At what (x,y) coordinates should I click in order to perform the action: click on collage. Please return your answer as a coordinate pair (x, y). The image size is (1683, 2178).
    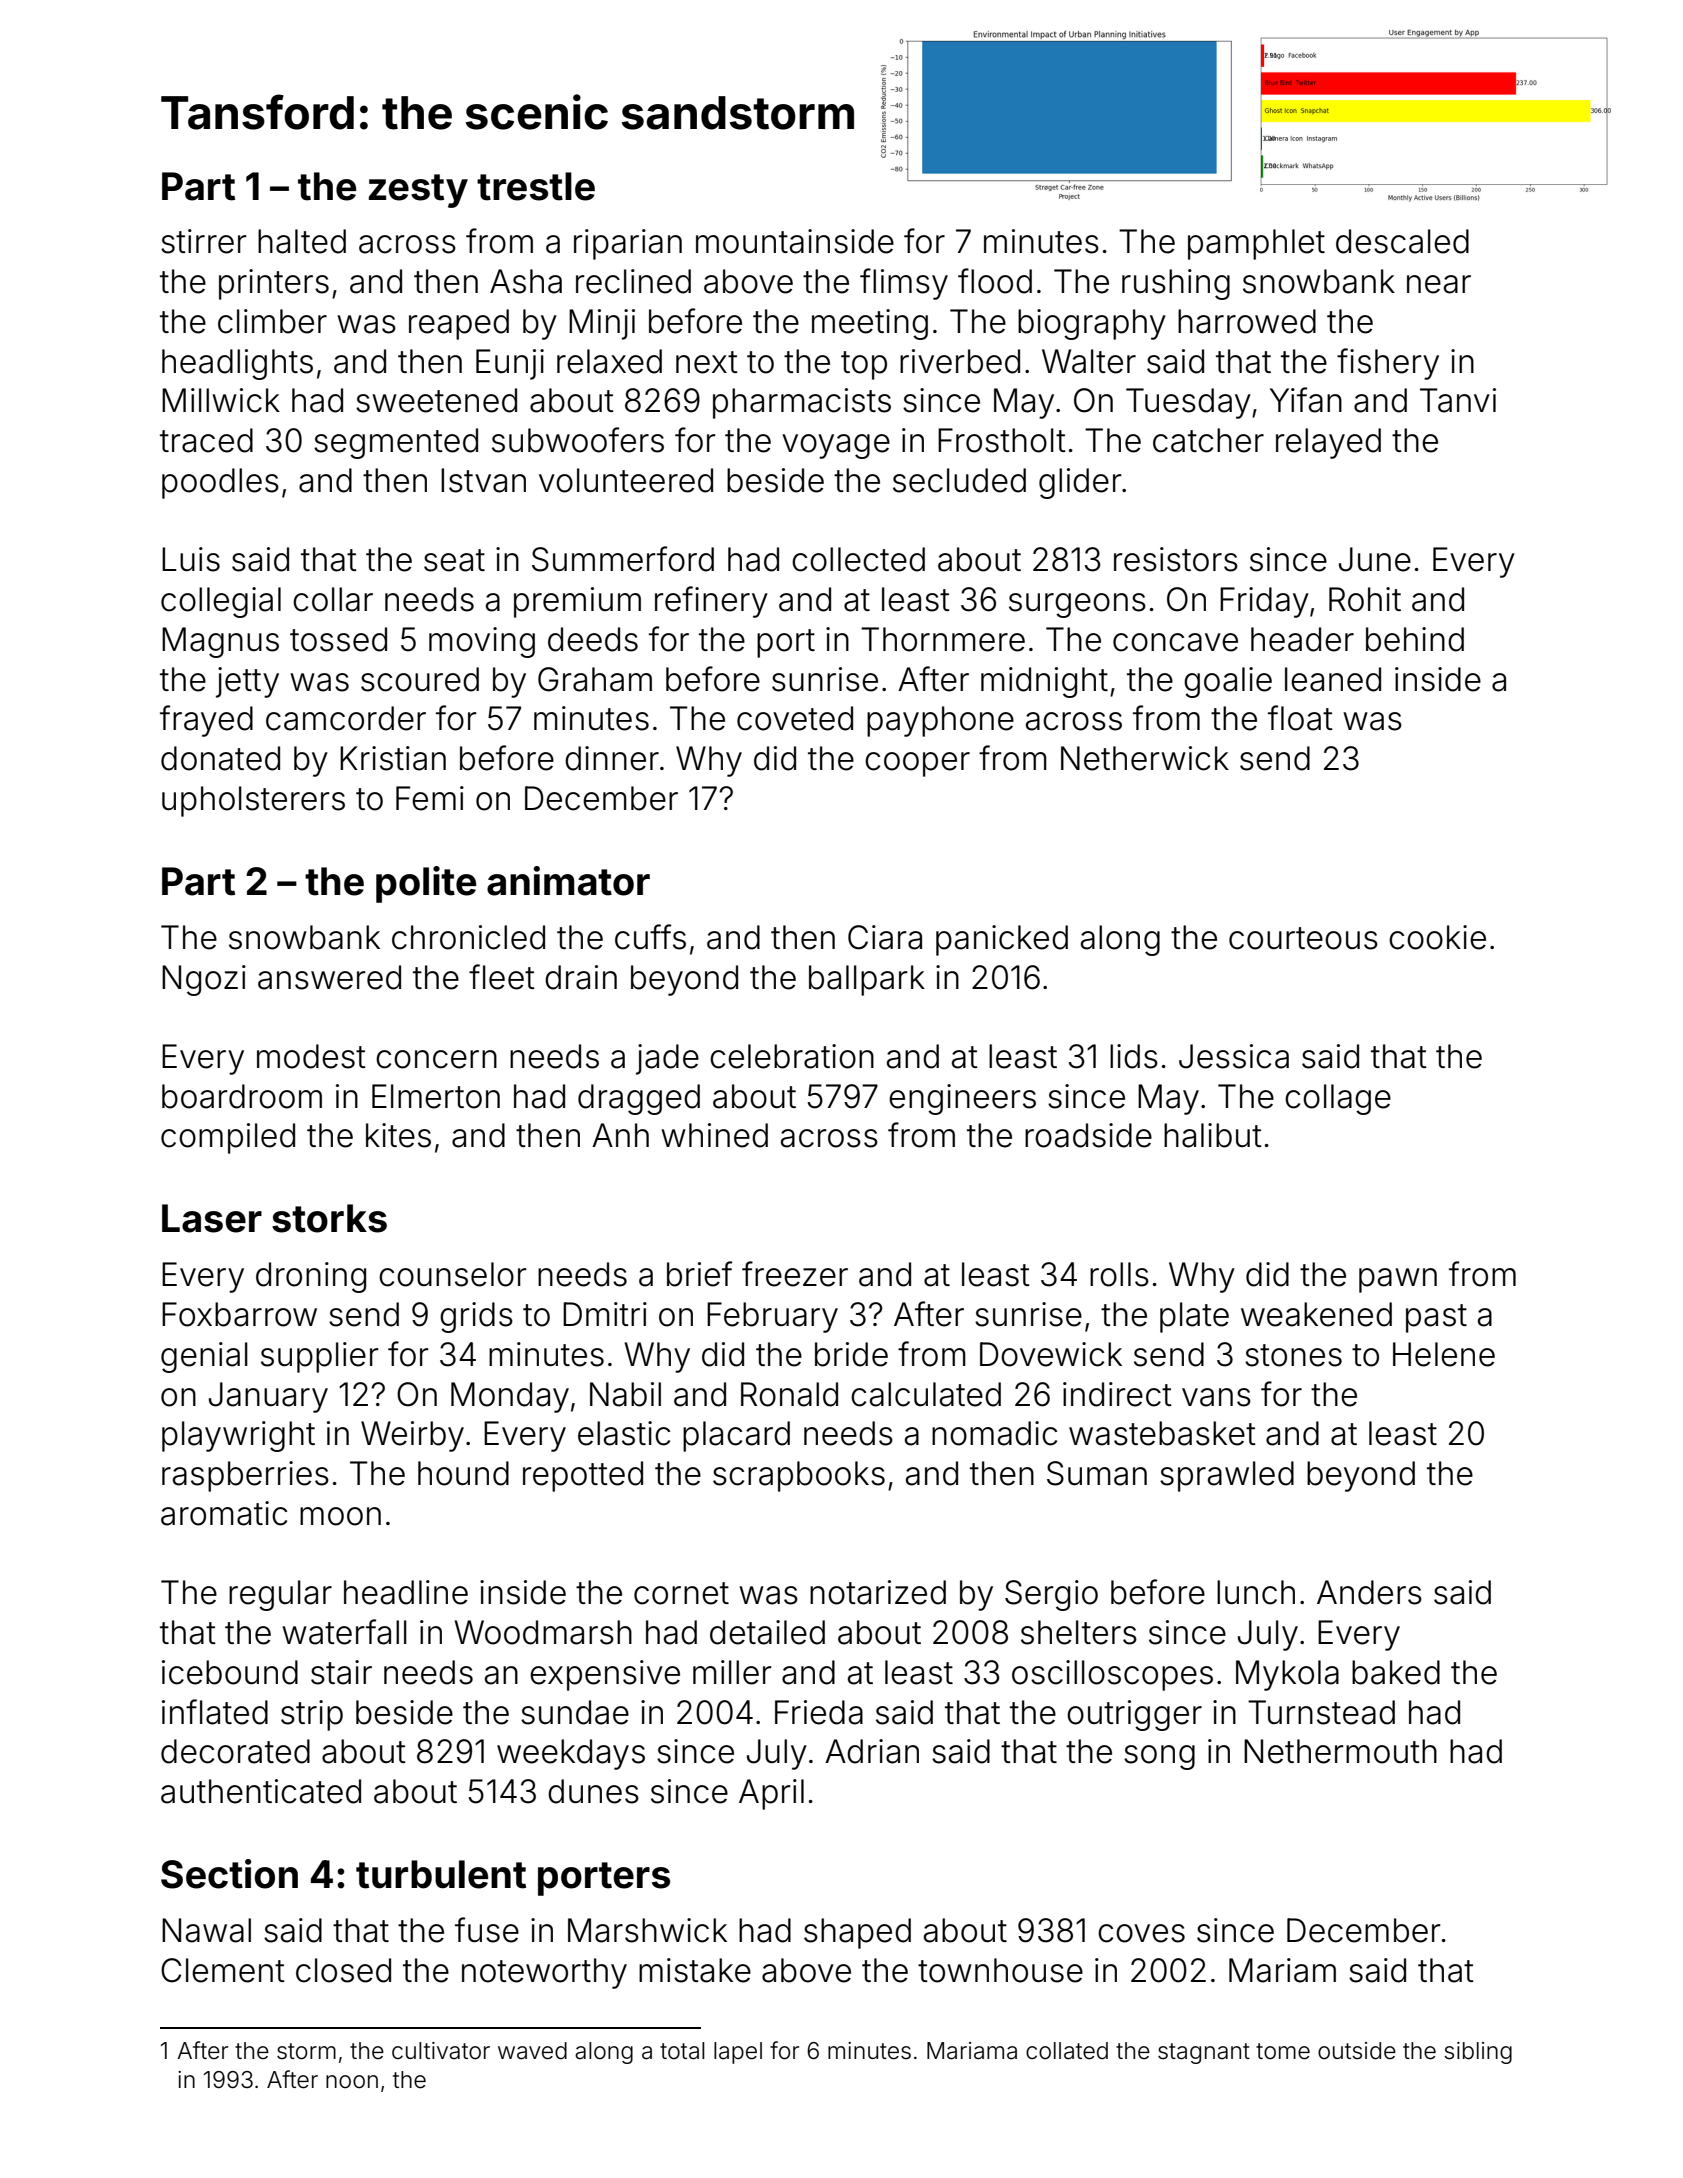
    Looking at the image, I should click on (1338, 1099).
